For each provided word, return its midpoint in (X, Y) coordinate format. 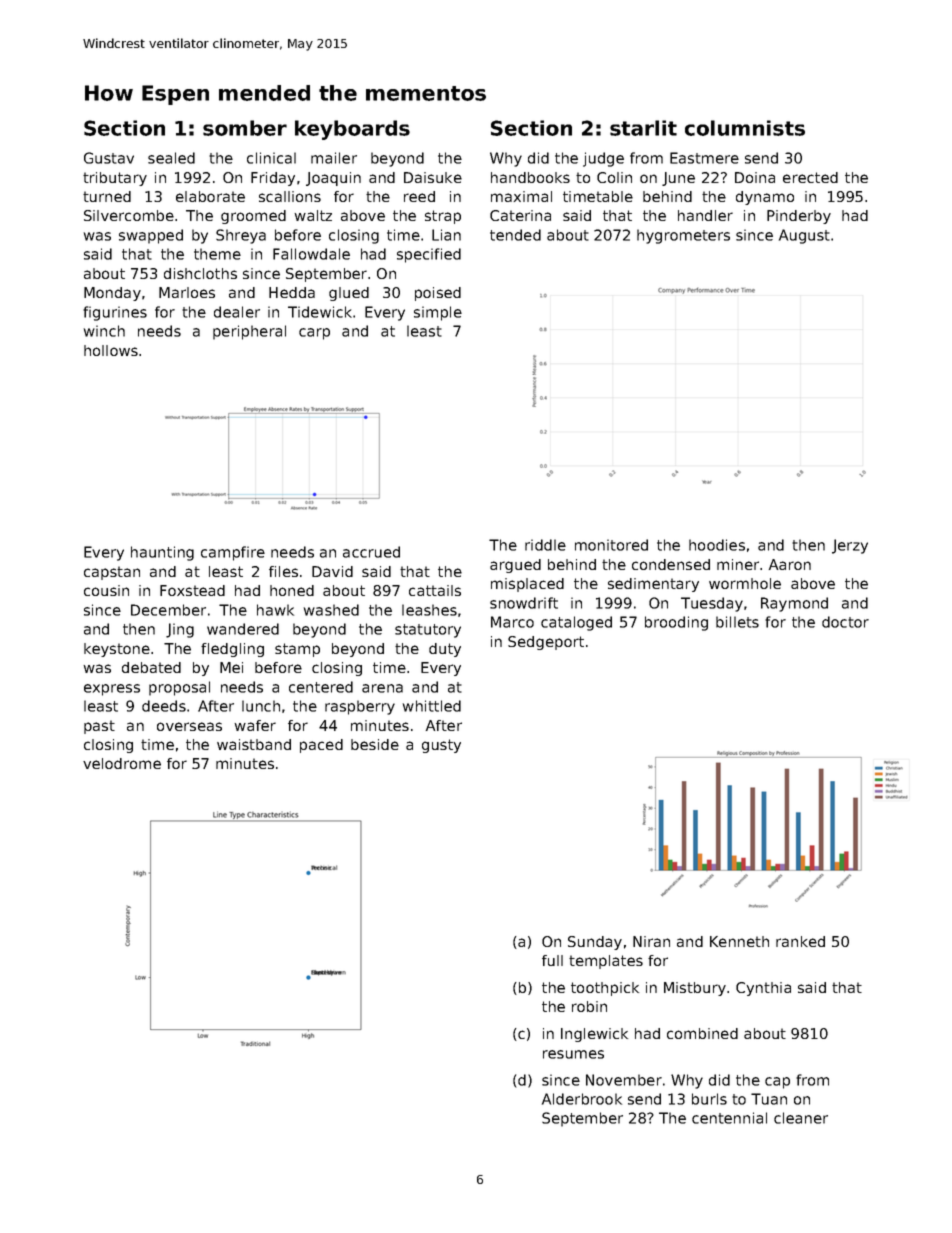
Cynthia (763, 989)
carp (314, 334)
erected (810, 177)
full (552, 960)
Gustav (109, 158)
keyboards (352, 130)
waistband (254, 744)
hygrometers (683, 236)
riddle (545, 545)
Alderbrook (582, 1099)
